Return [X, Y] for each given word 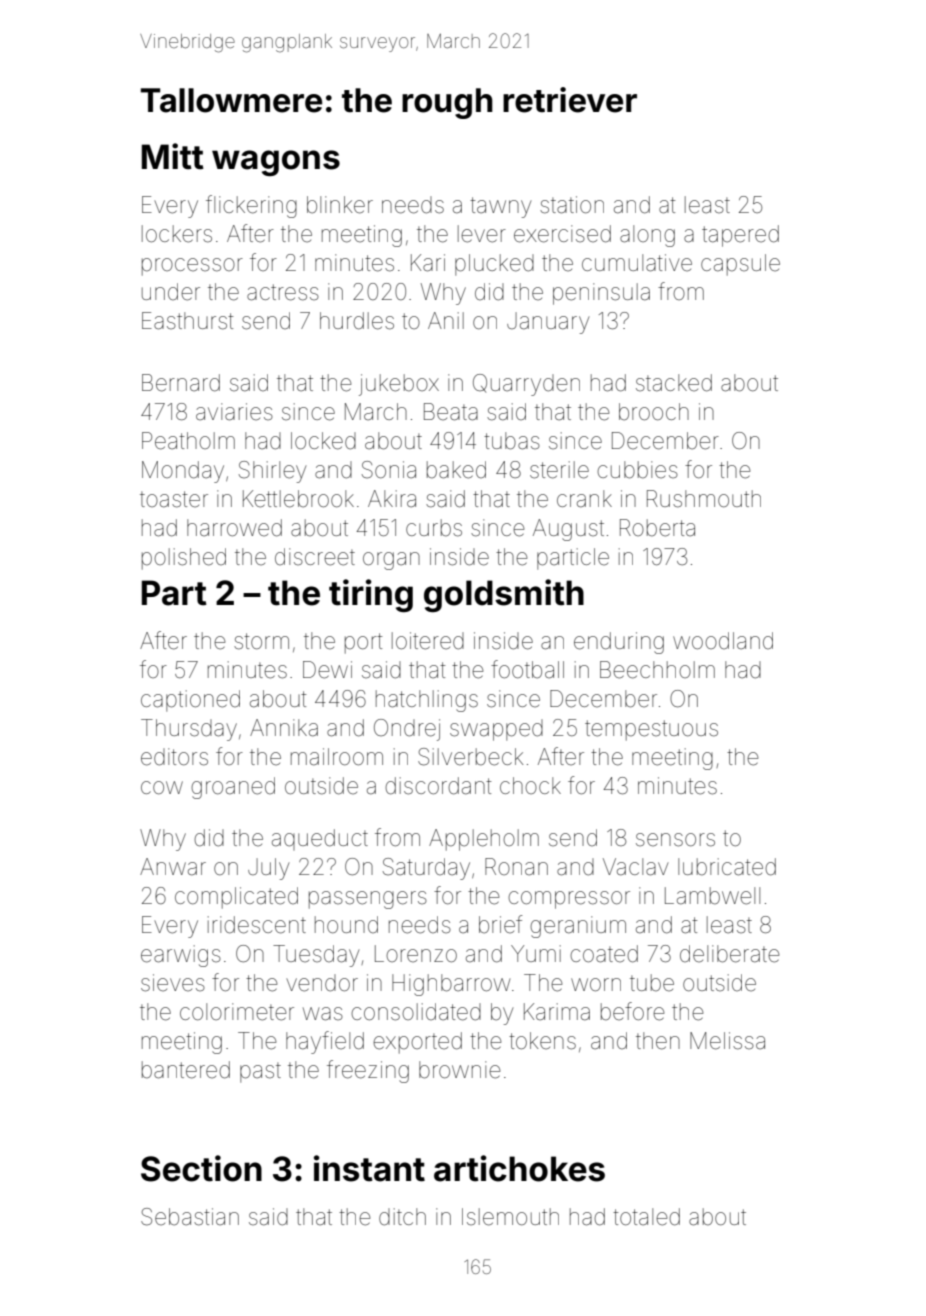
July [268, 869]
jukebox [399, 385]
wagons [276, 163]
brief [501, 924]
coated [604, 954]
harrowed [234, 528]
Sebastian [190, 1217]
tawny [500, 207]
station [572, 205]
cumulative [637, 263]
